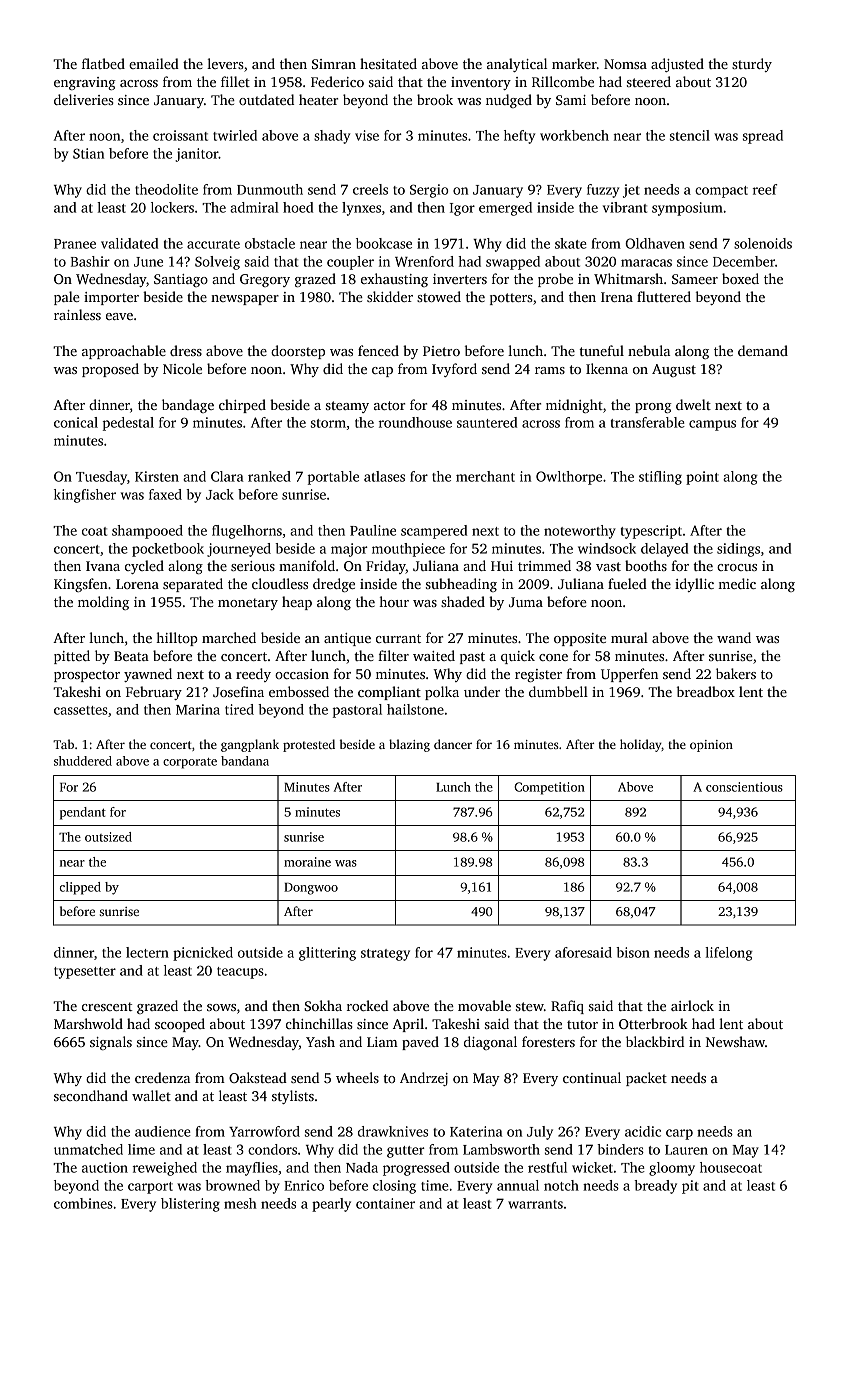 The image size is (849, 1400). I want to click on analytical, so click(517, 65).
